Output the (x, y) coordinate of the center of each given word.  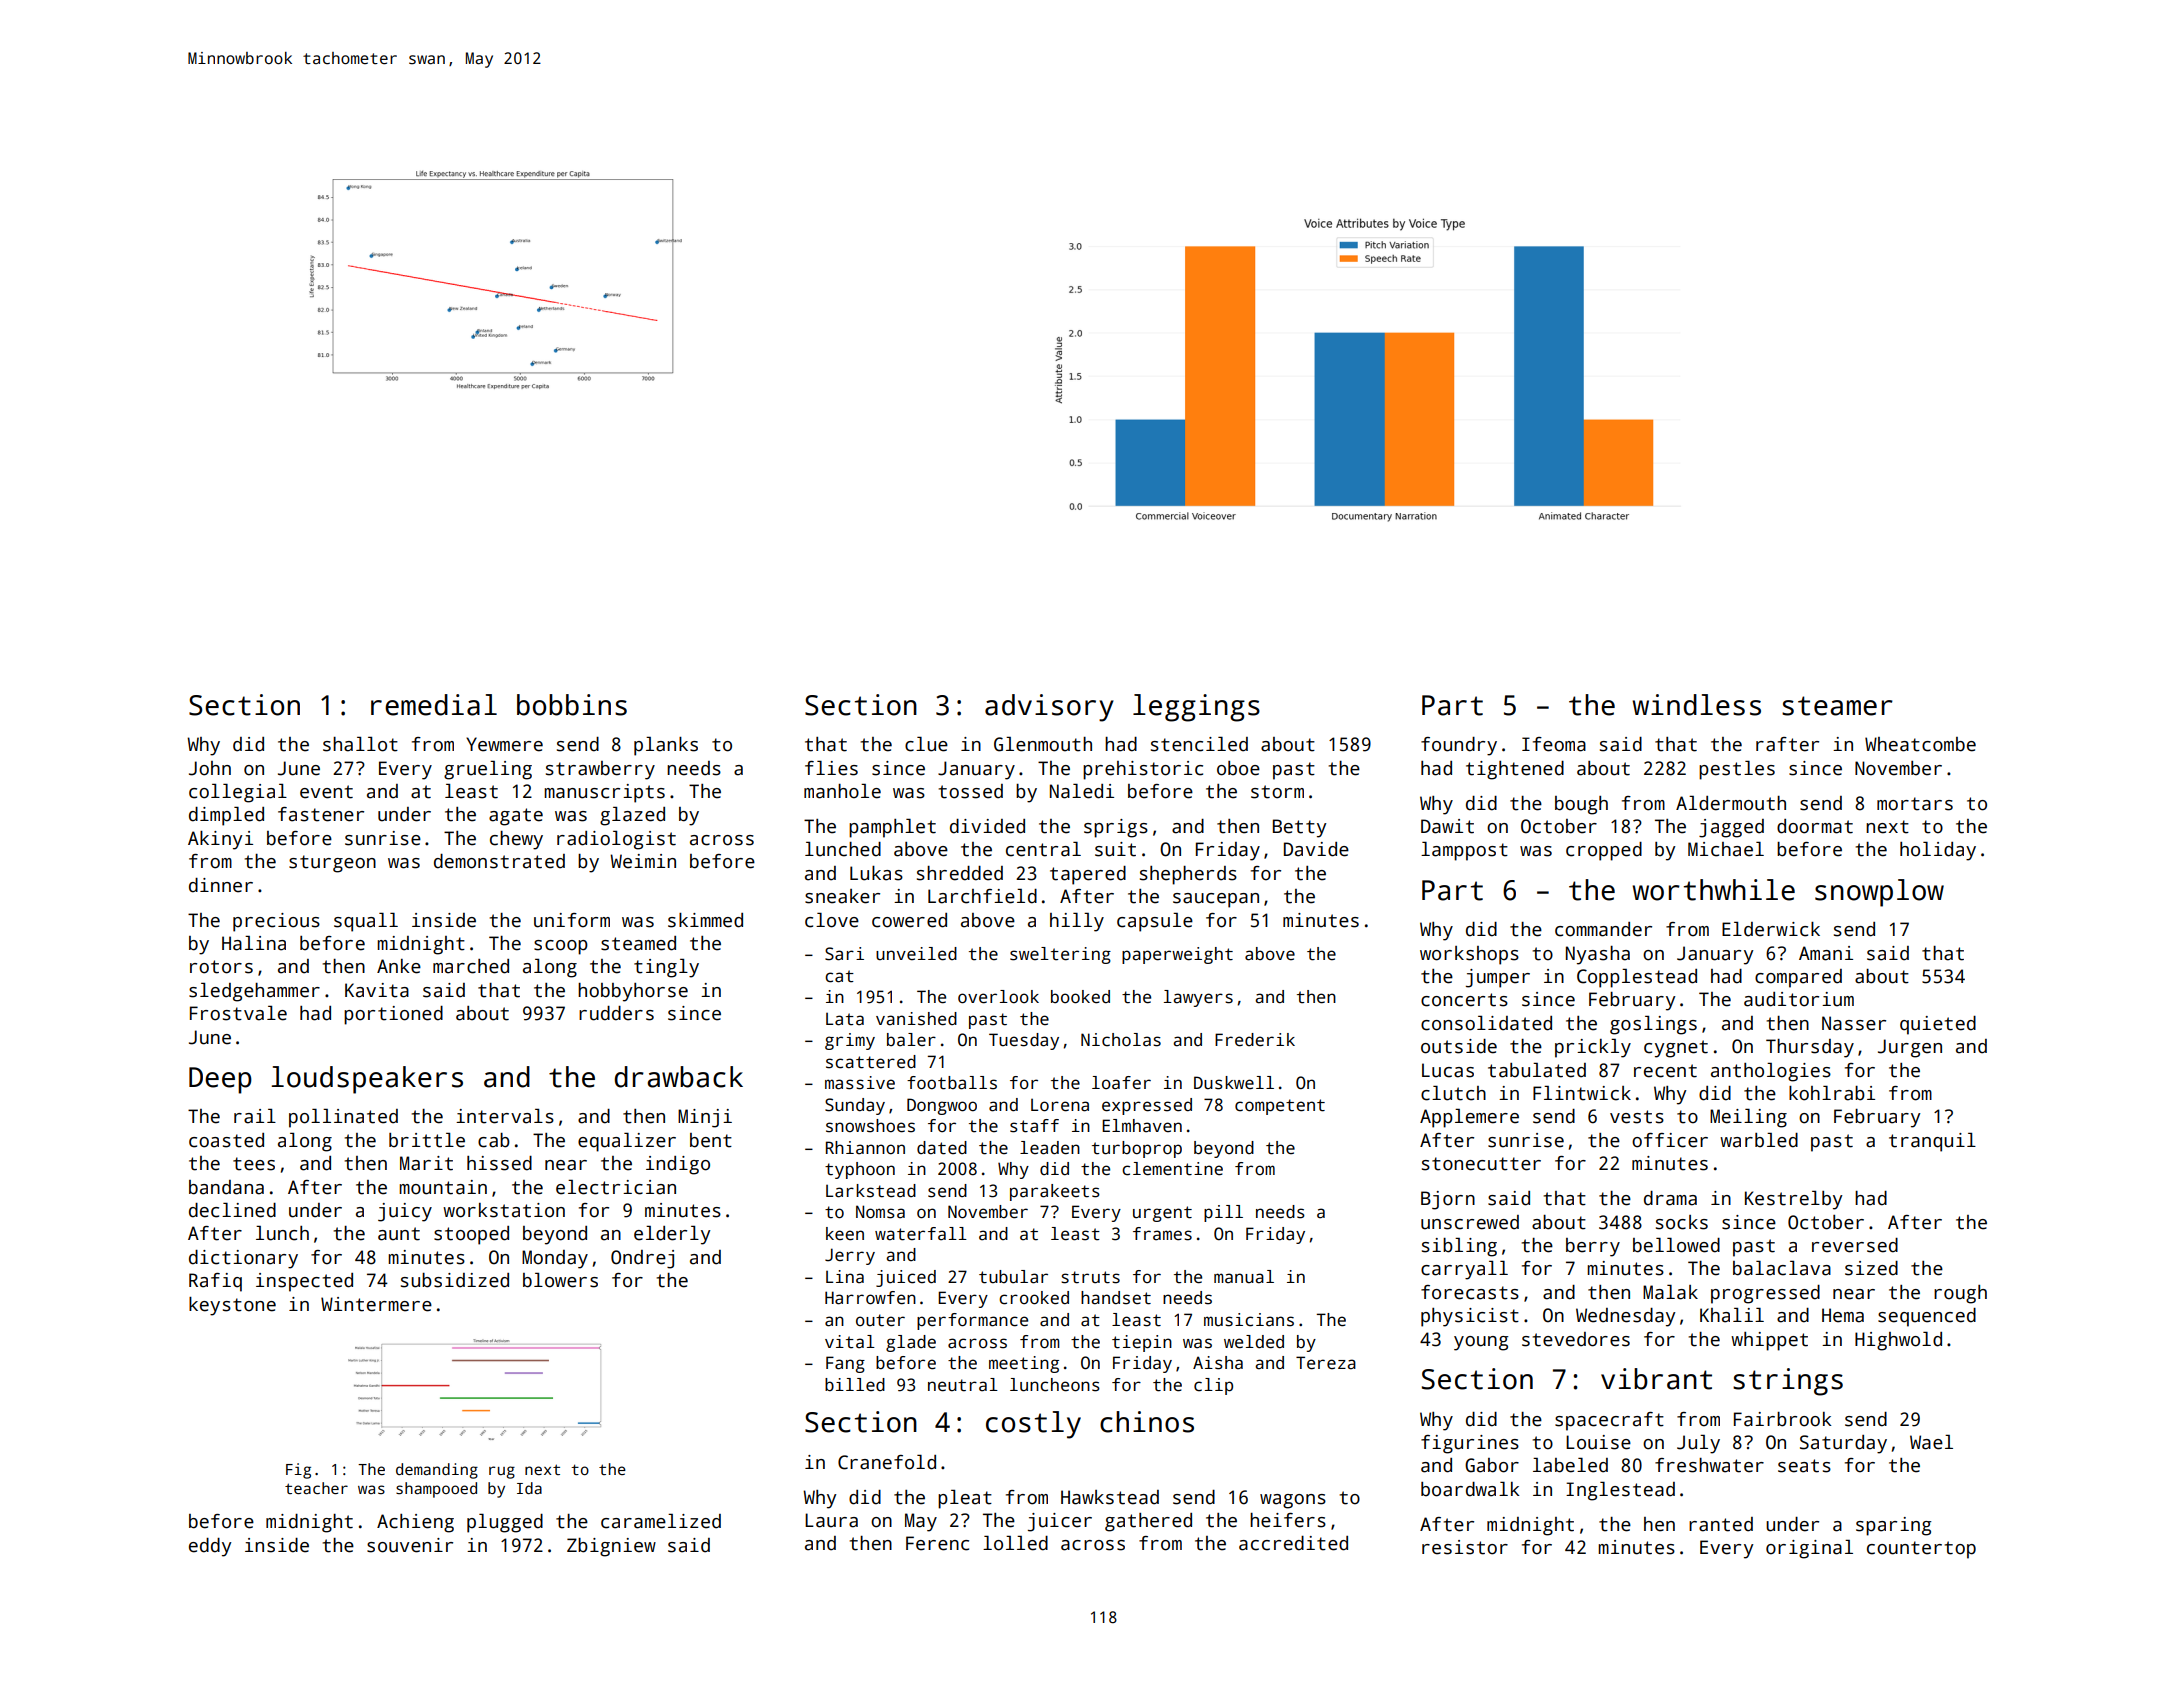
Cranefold (887, 1462)
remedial (434, 705)
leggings (1196, 708)
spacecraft (1609, 1421)
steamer (1837, 706)
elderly (672, 1235)
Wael (1931, 1442)
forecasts (1470, 1292)
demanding (437, 1471)
